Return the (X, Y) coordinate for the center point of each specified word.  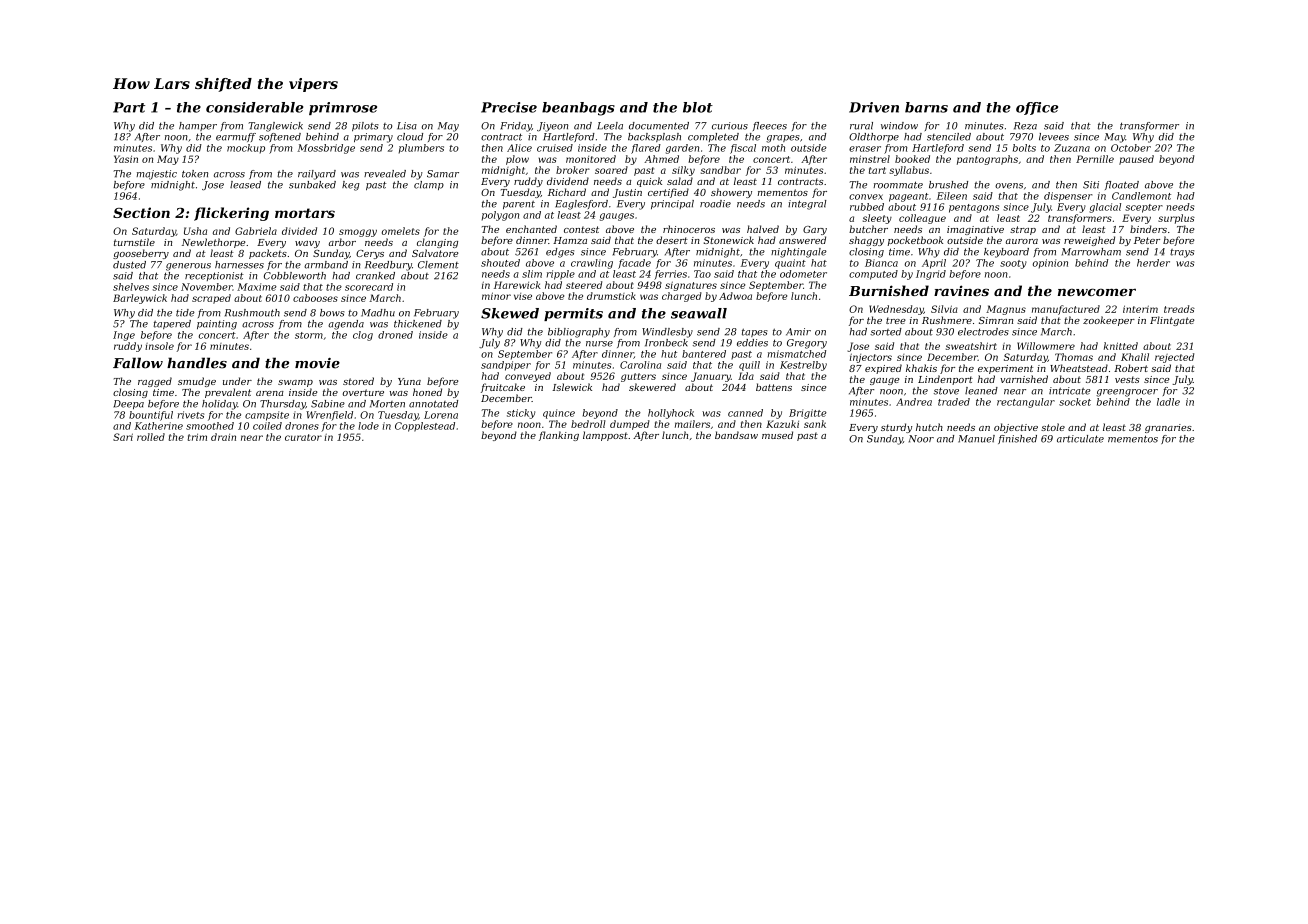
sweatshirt (971, 346)
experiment (1005, 369)
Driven (874, 107)
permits (573, 314)
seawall (699, 313)
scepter (1144, 208)
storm (309, 335)
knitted (1121, 346)
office (1037, 108)
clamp (429, 185)
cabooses (315, 298)
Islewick (572, 387)
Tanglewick (275, 127)
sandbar (721, 170)
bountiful (151, 416)
